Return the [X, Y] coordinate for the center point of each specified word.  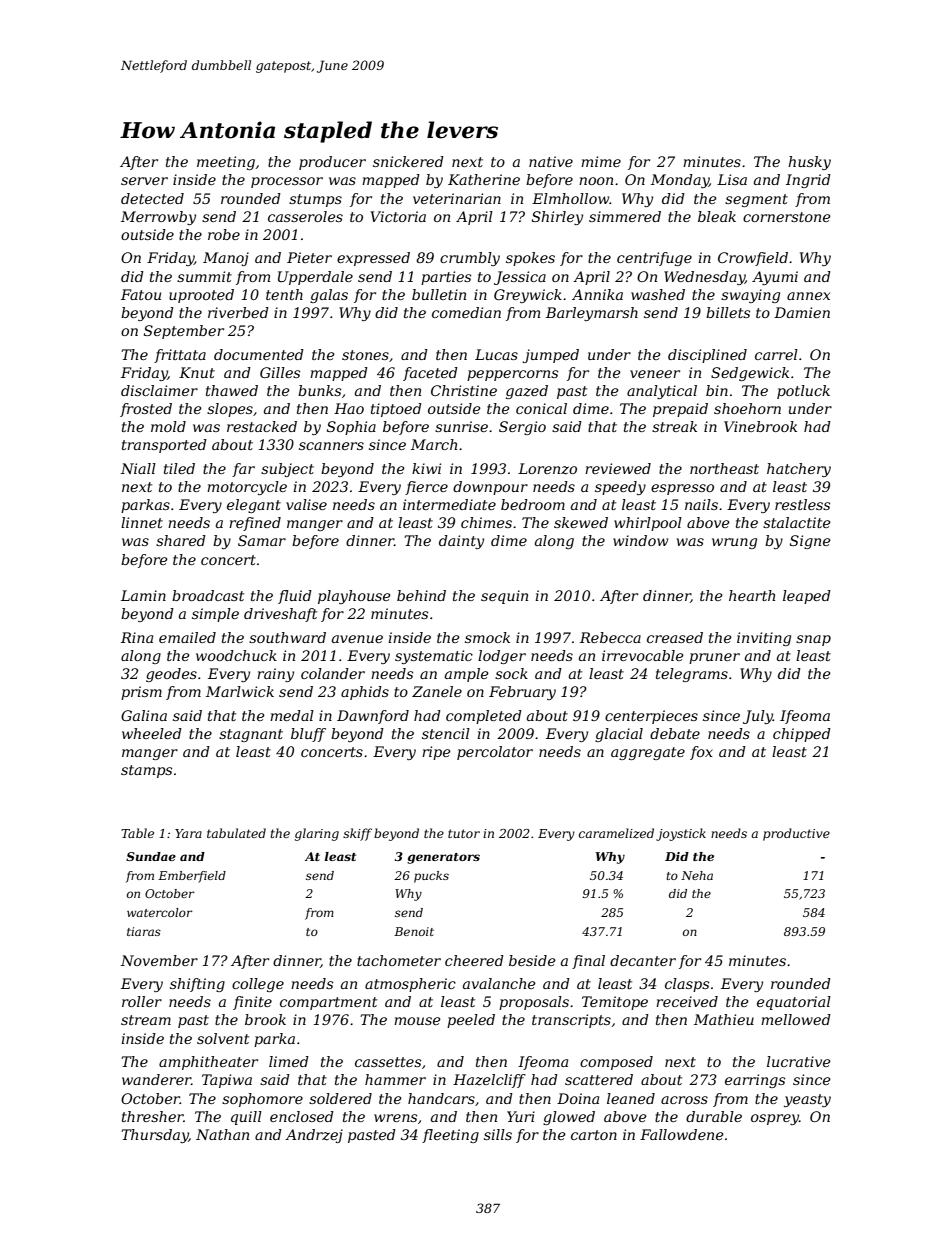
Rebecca [610, 637]
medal [292, 715]
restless [802, 504]
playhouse [354, 597]
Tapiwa [227, 1081]
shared [181, 540]
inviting [764, 639]
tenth [284, 294]
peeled [471, 1021]
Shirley [557, 218]
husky [809, 163]
